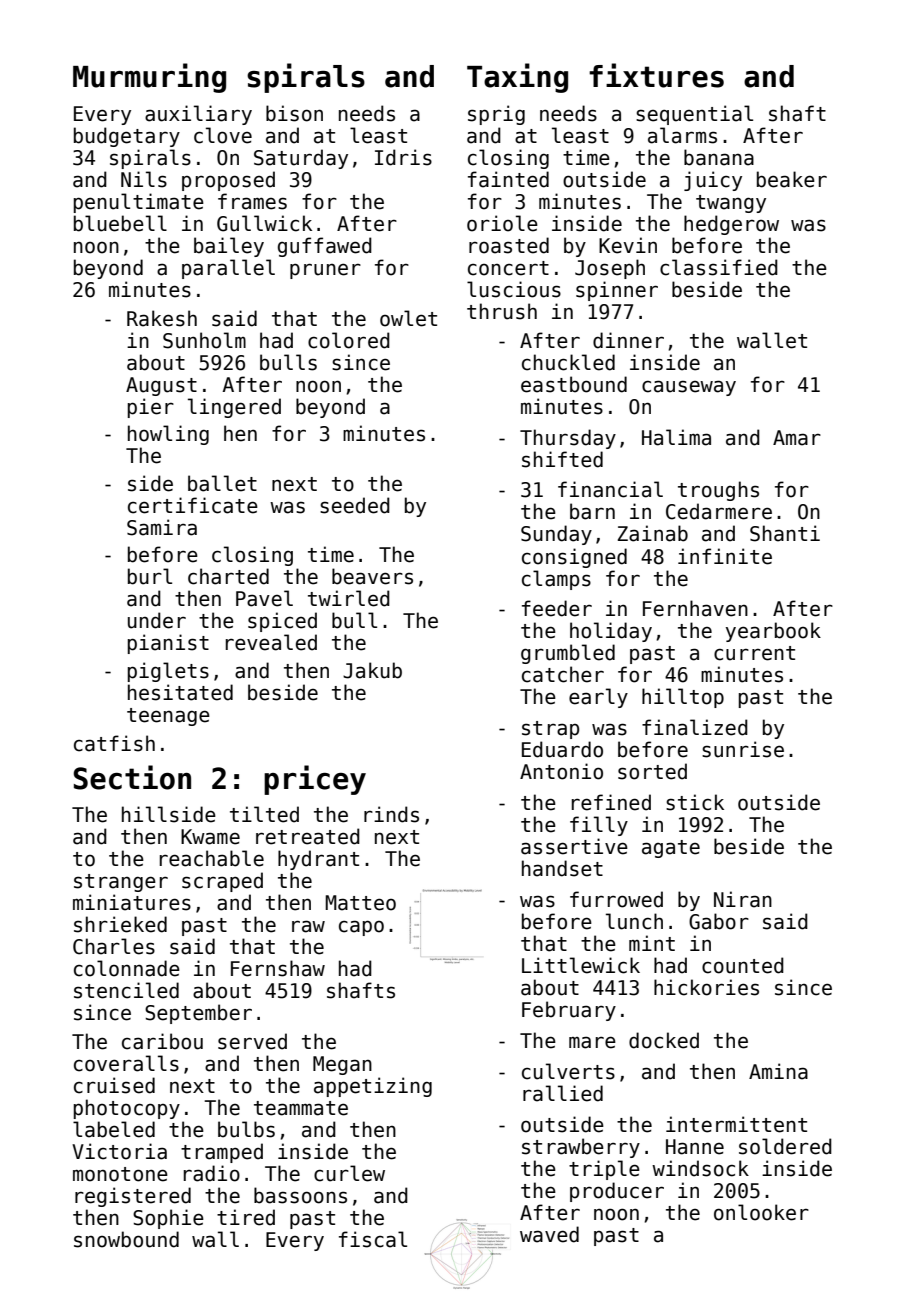 The image size is (908, 1316). Describe the element at coordinates (508, 179) in the screenshot. I see `fainted` at that location.
